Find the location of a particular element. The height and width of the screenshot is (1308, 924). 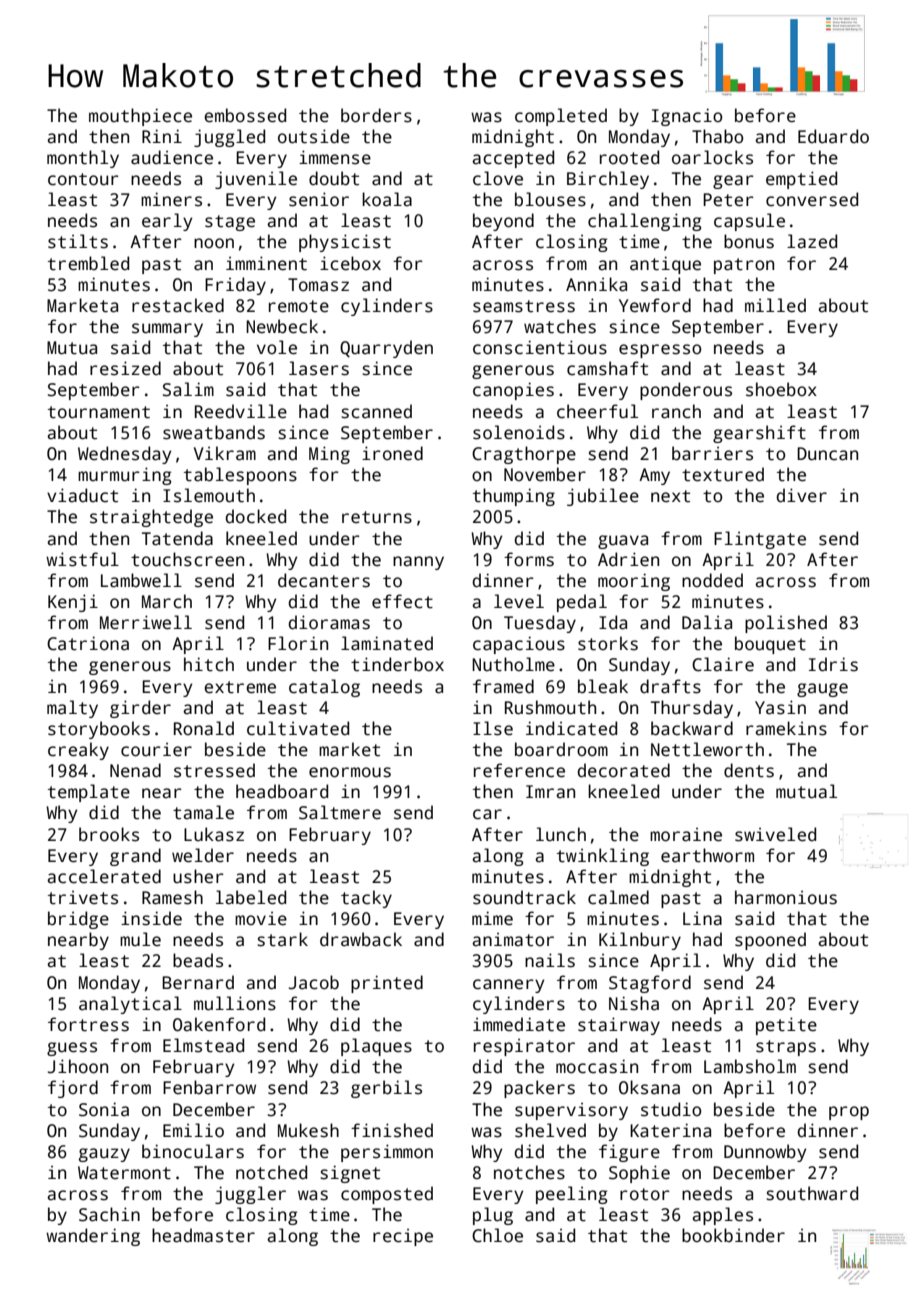

headmaster is located at coordinates (203, 1235).
